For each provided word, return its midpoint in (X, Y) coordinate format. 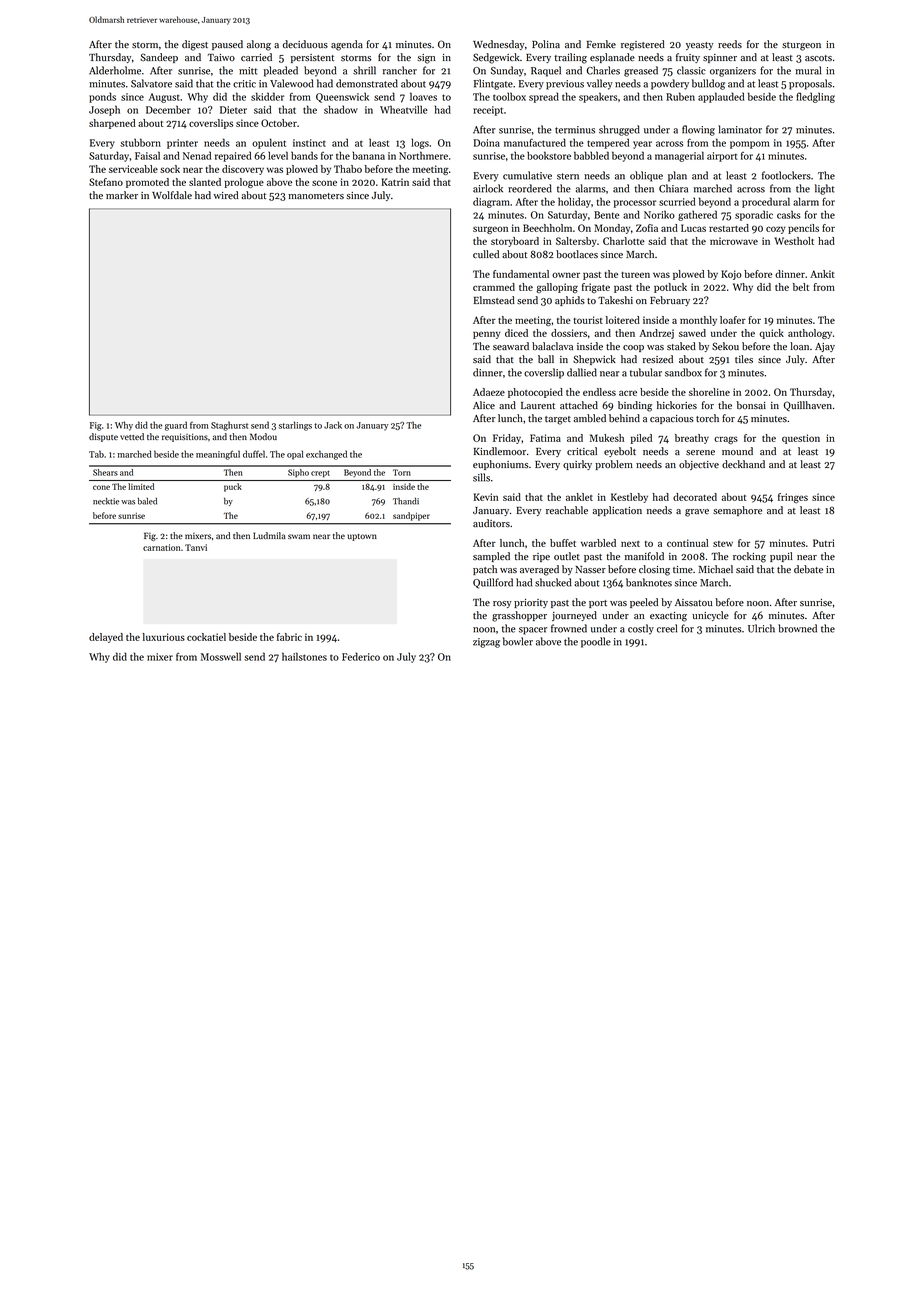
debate (808, 569)
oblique (646, 176)
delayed (106, 638)
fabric (289, 637)
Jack (333, 425)
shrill (364, 70)
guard (176, 426)
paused (227, 45)
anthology (810, 334)
